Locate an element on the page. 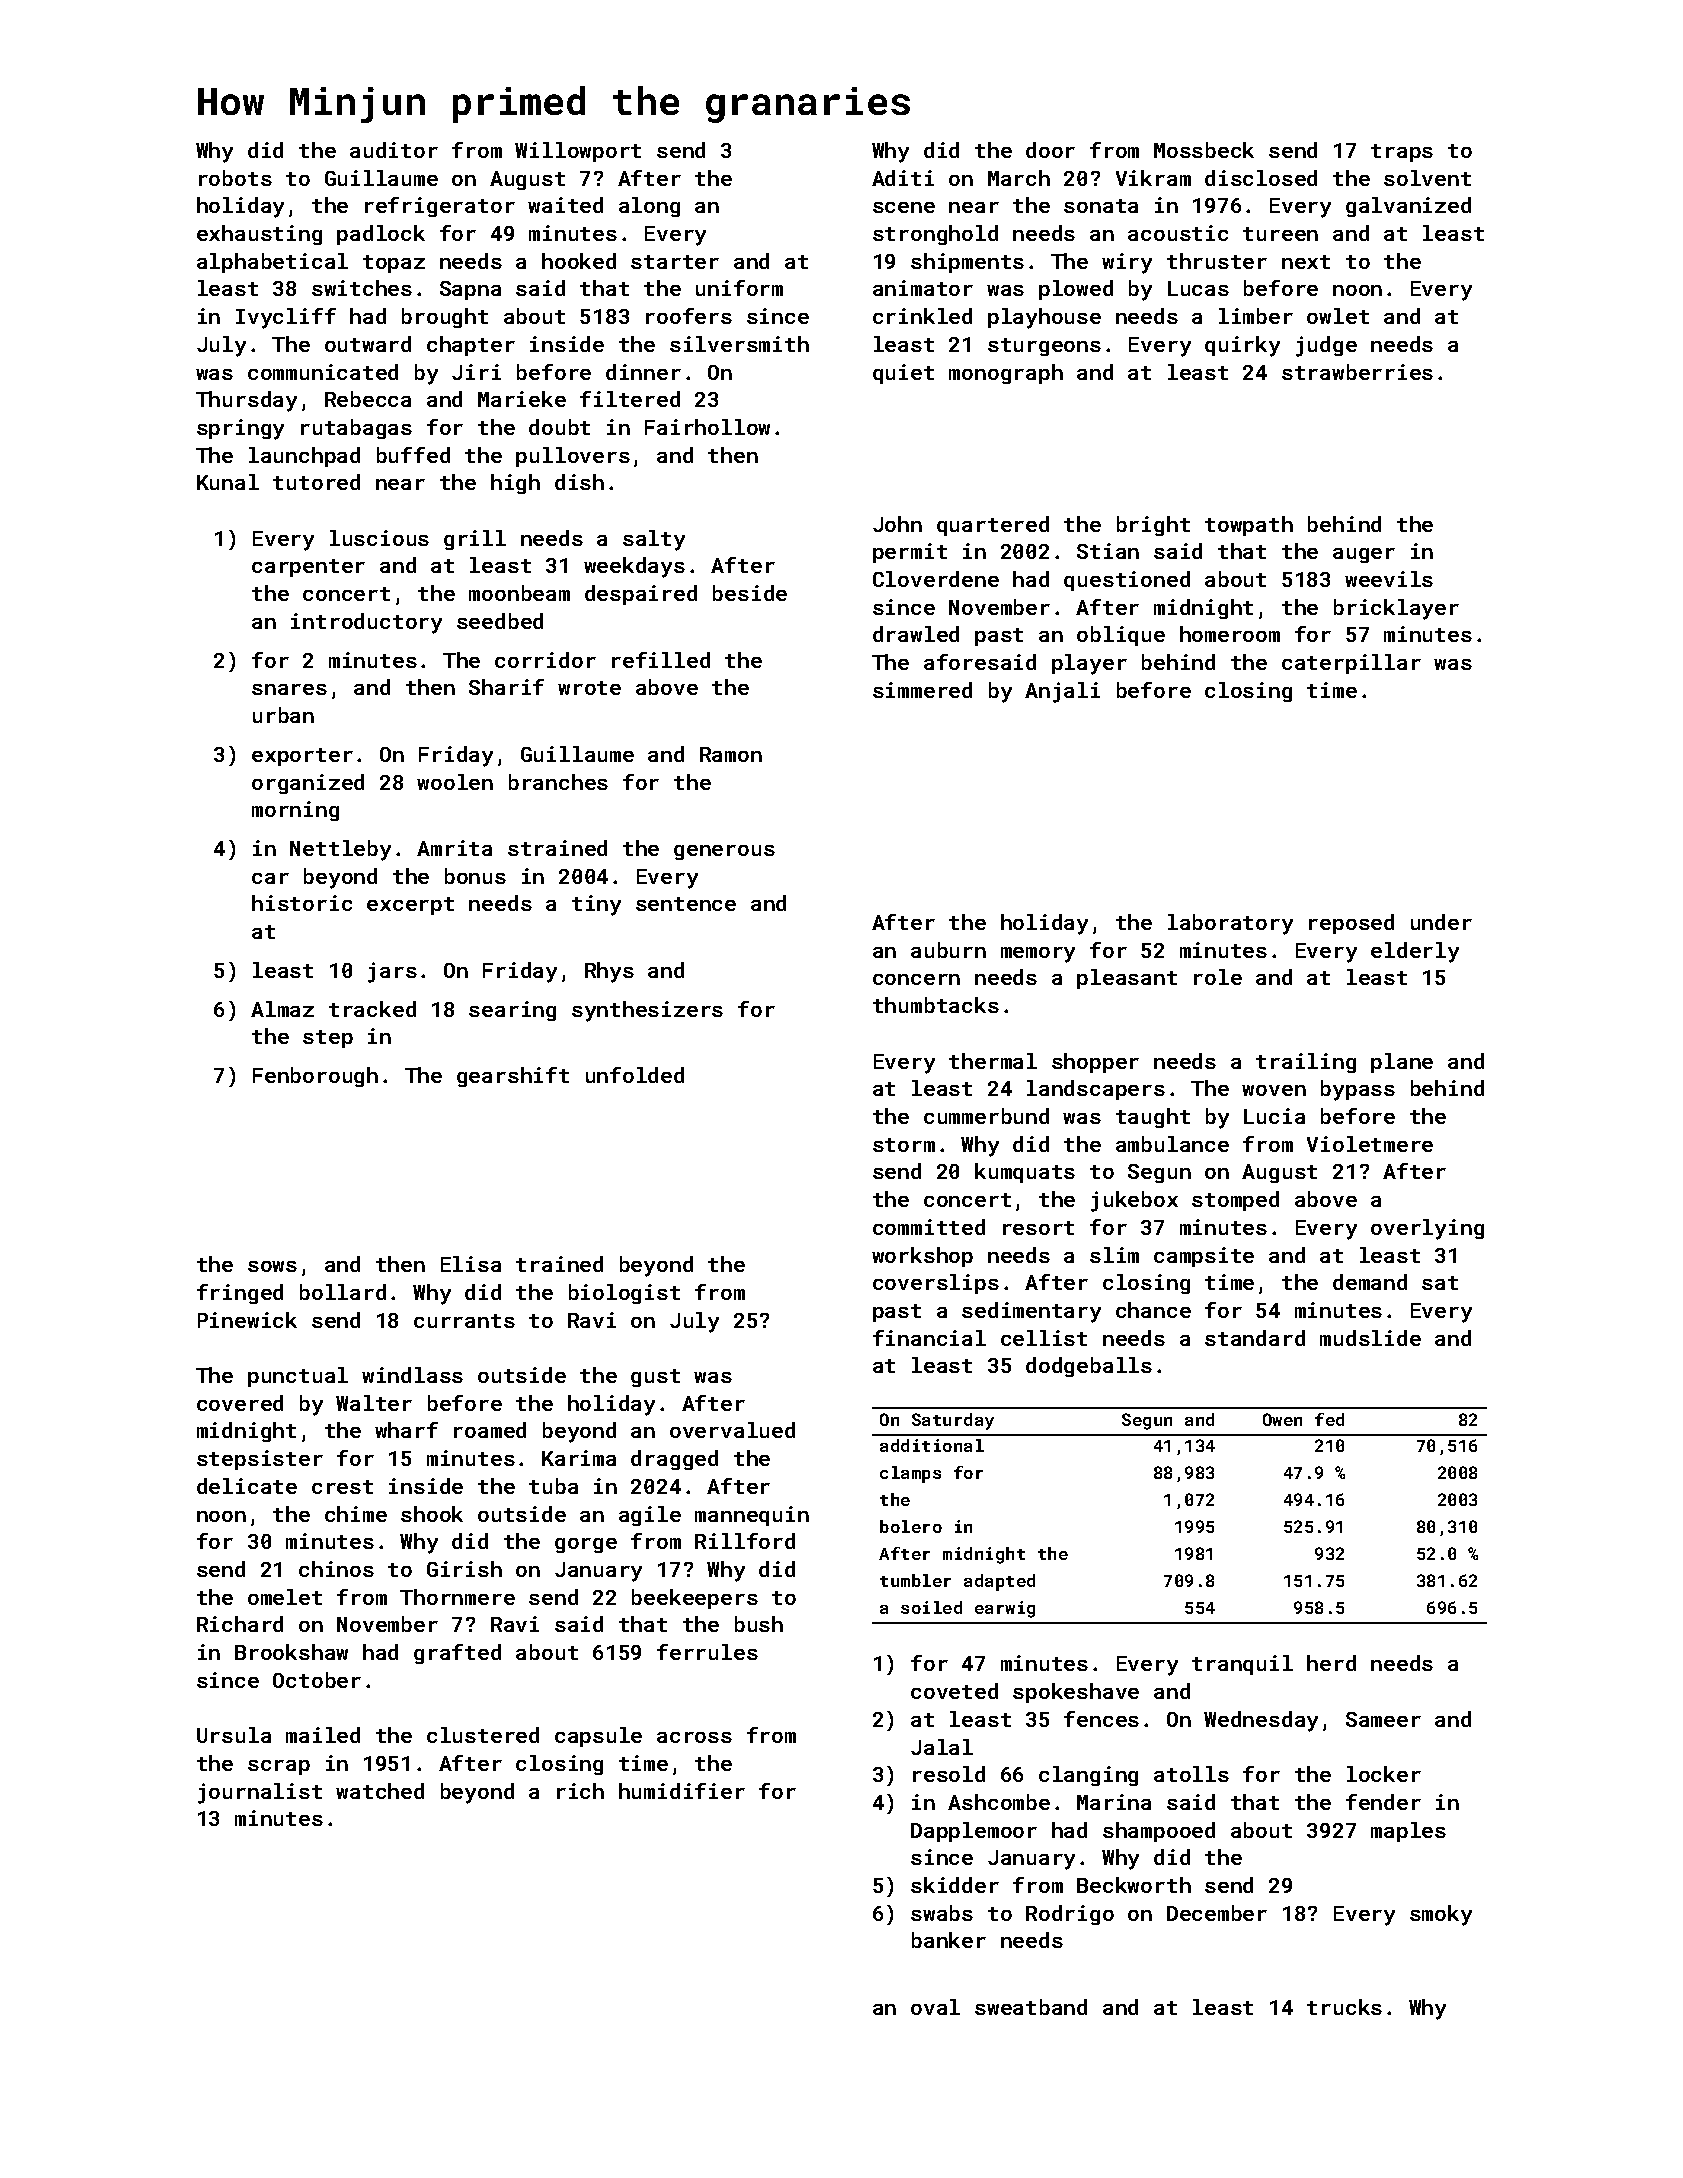  plane is located at coordinates (1402, 1063).
